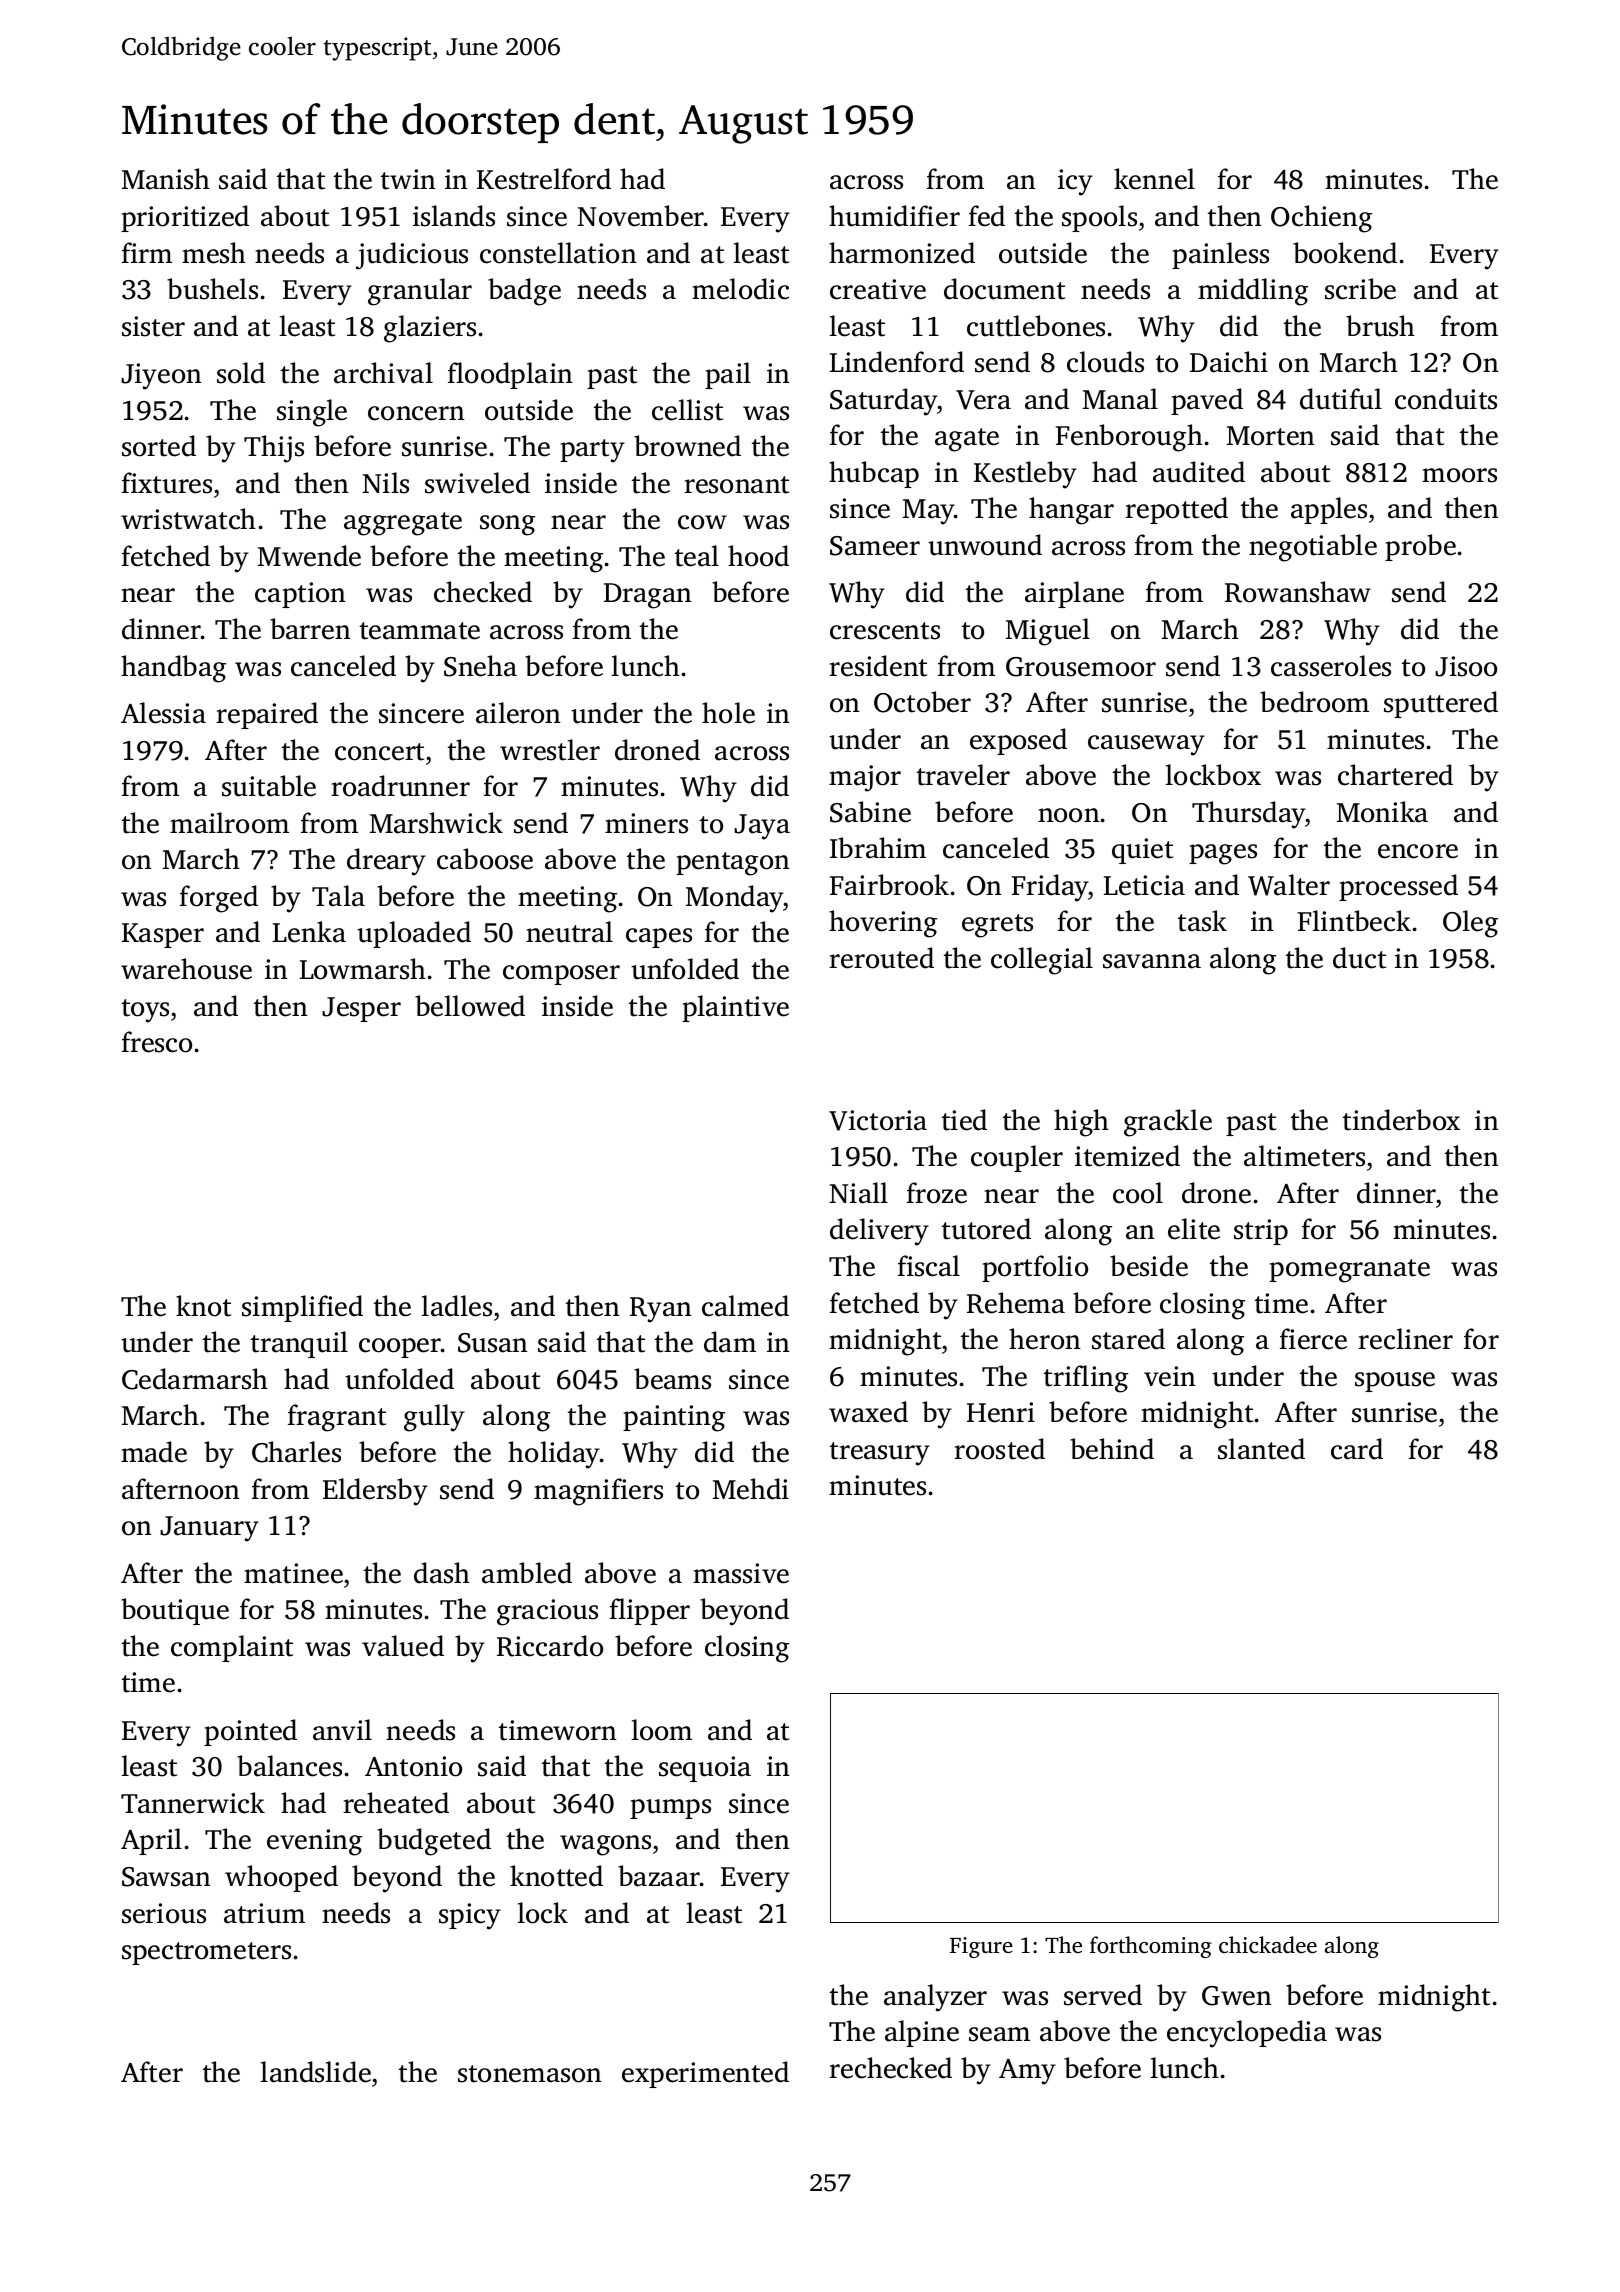 The height and width of the screenshot is (2292, 1620). What do you see at coordinates (661, 1730) in the screenshot?
I see `loom` at bounding box center [661, 1730].
